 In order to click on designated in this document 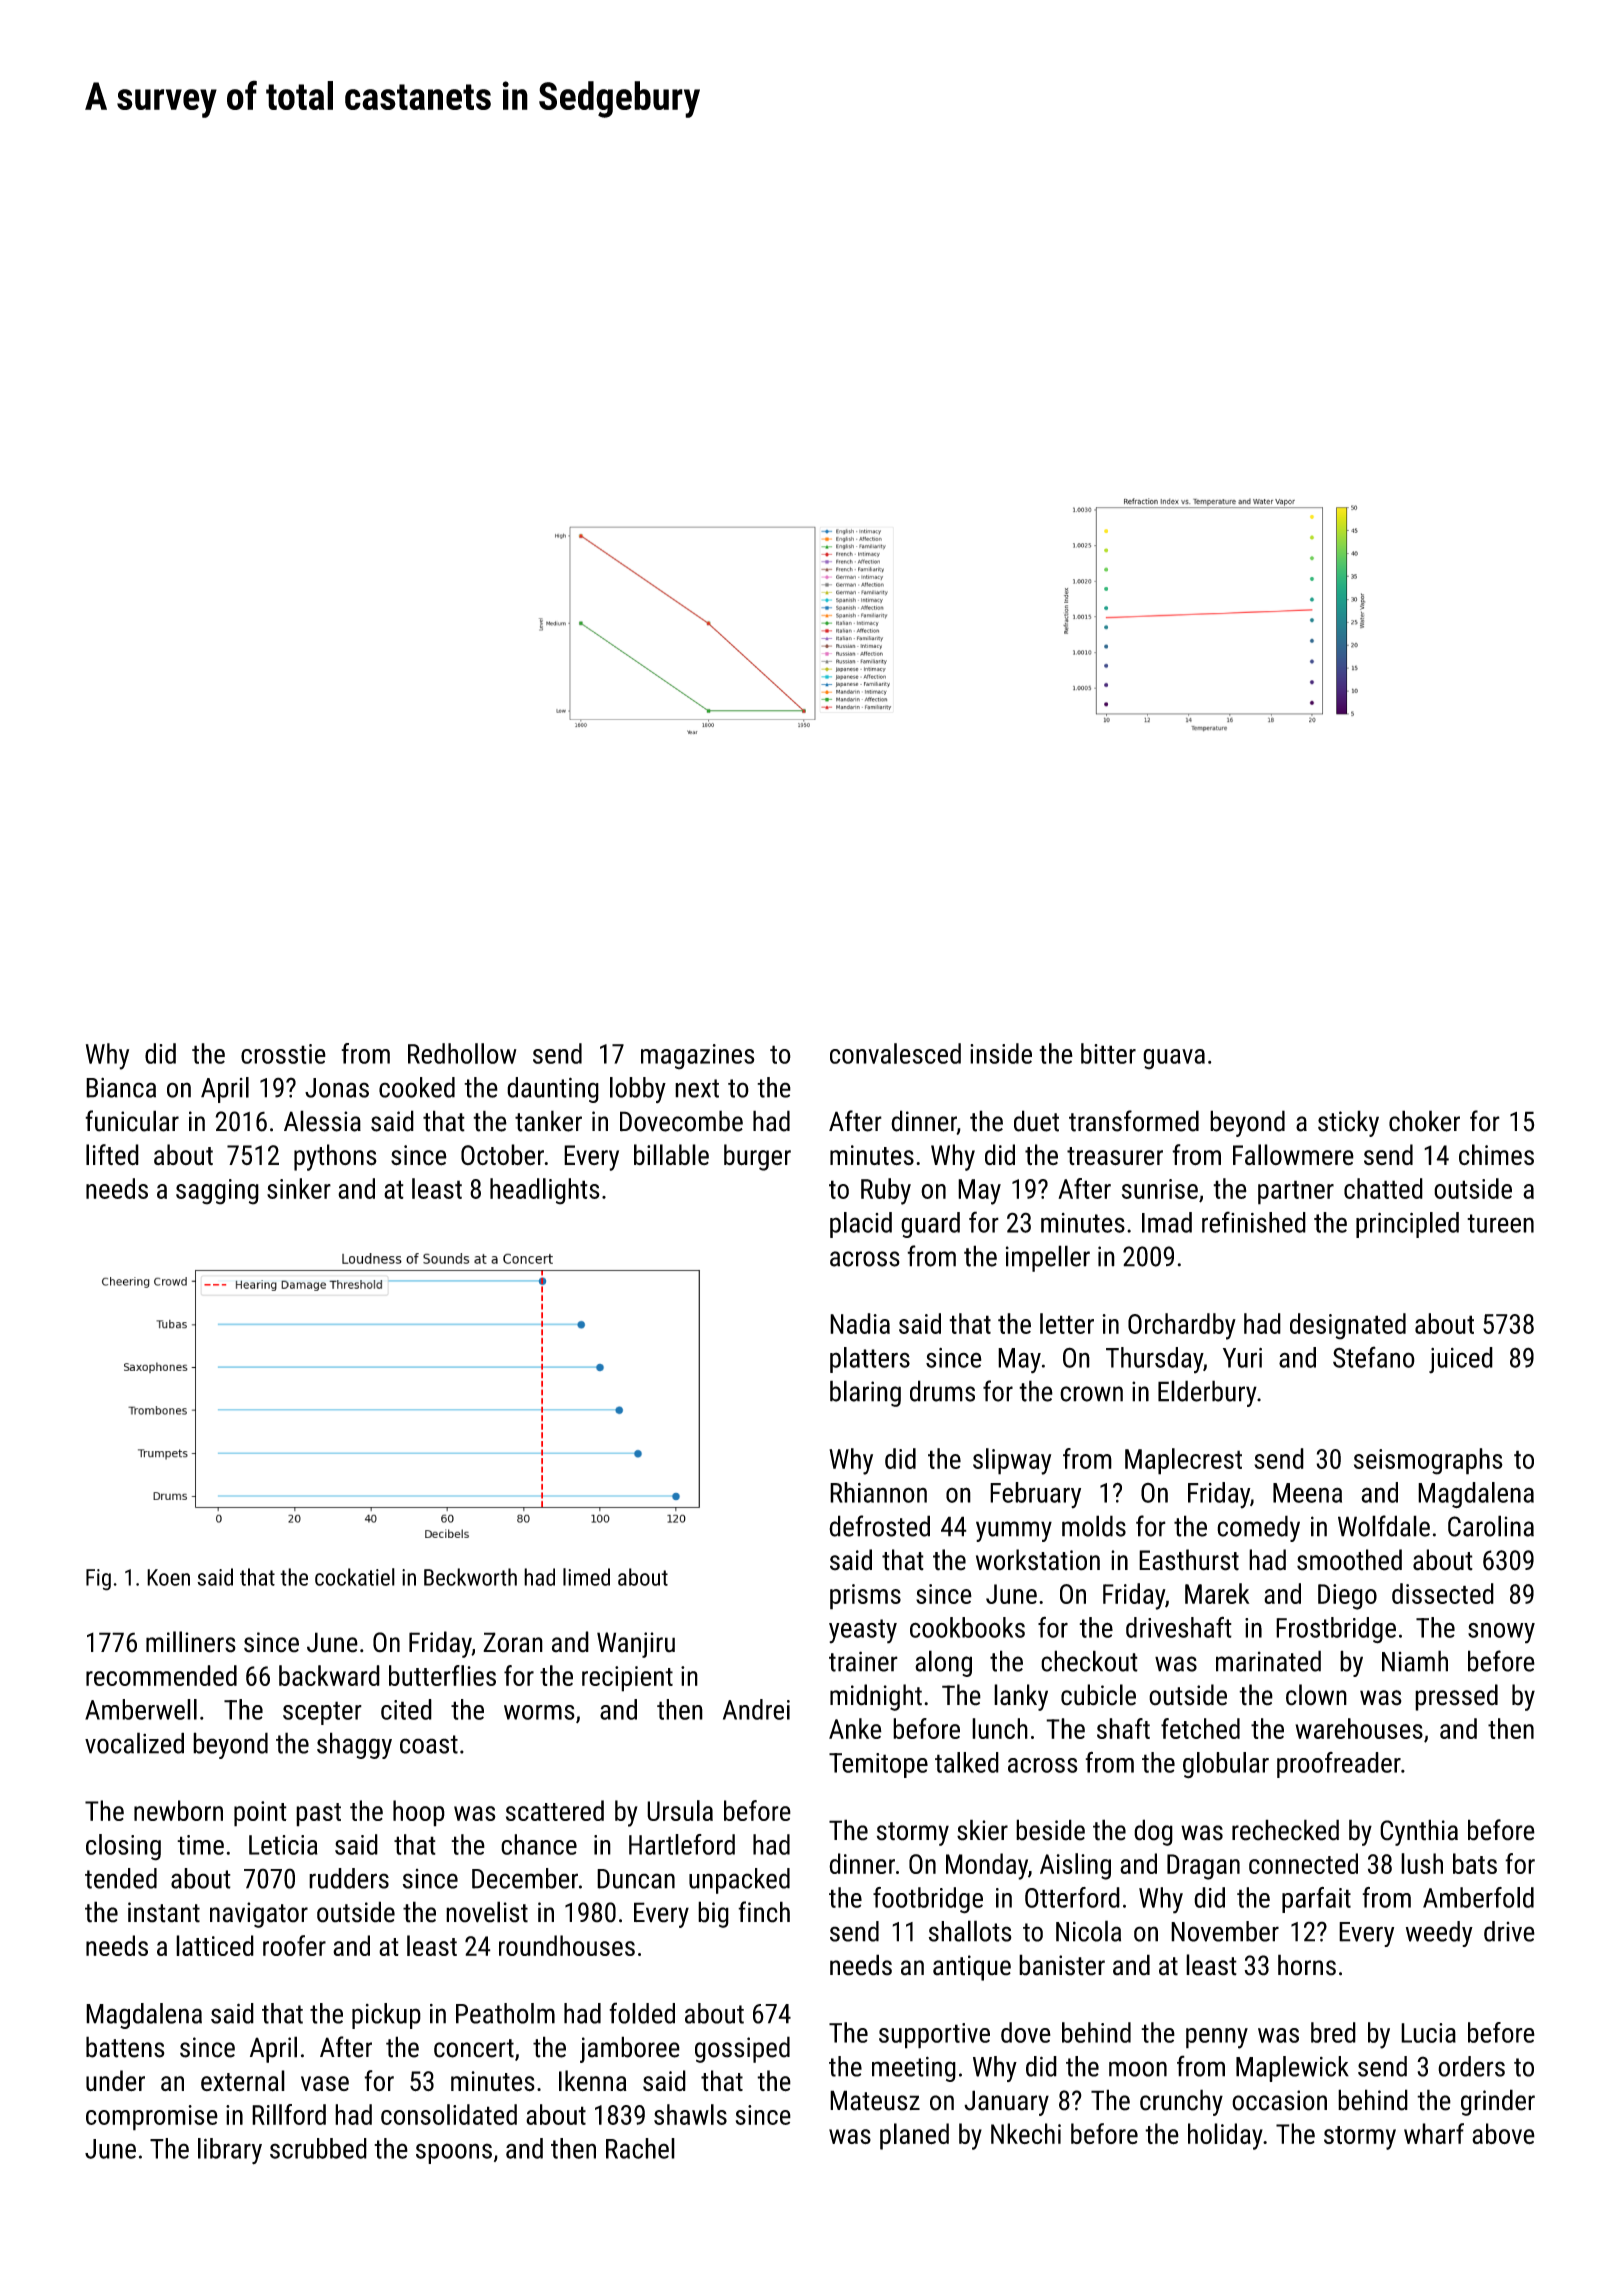, I will do `click(1348, 1326)`.
